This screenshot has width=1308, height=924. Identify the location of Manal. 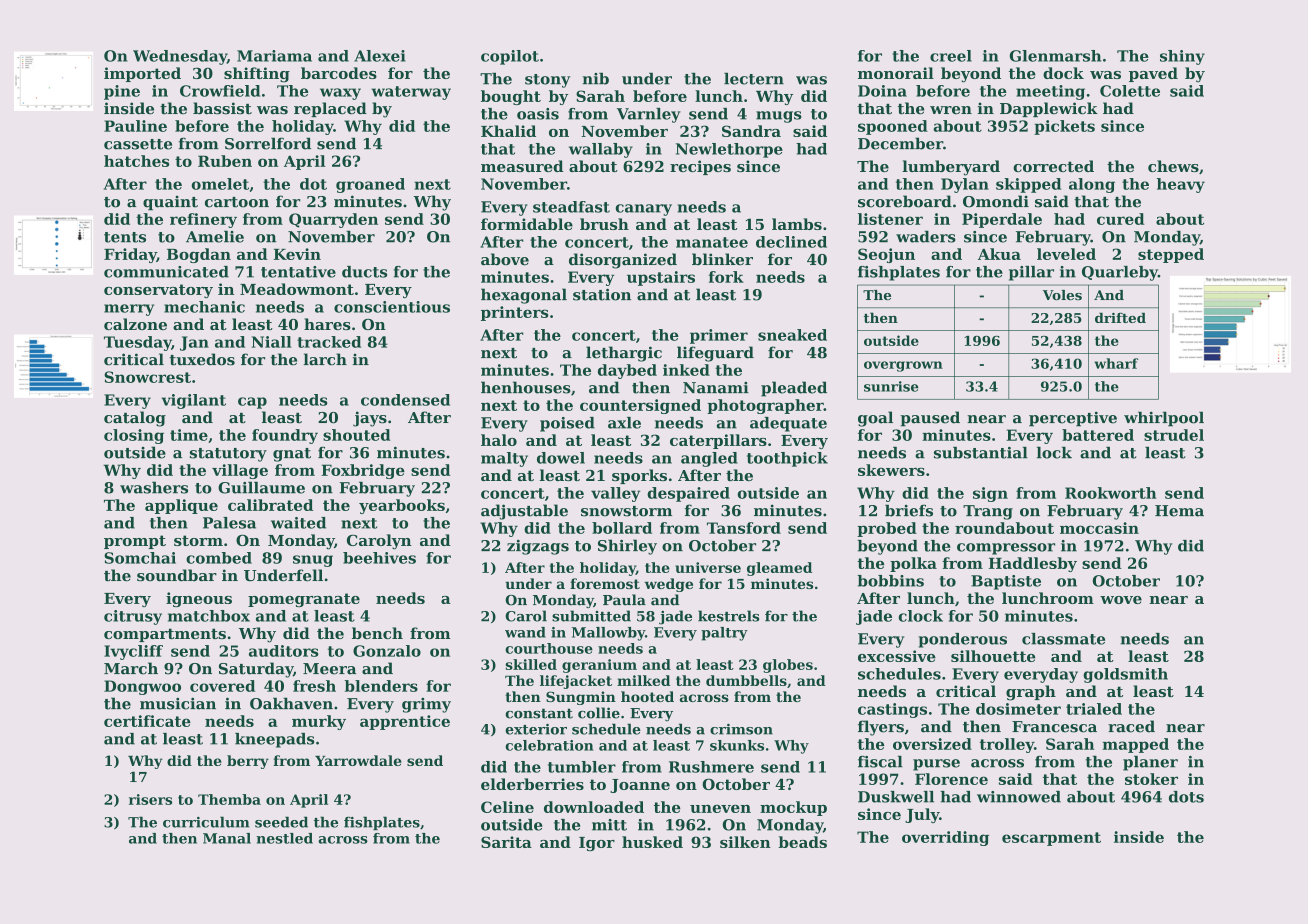
(227, 838).
